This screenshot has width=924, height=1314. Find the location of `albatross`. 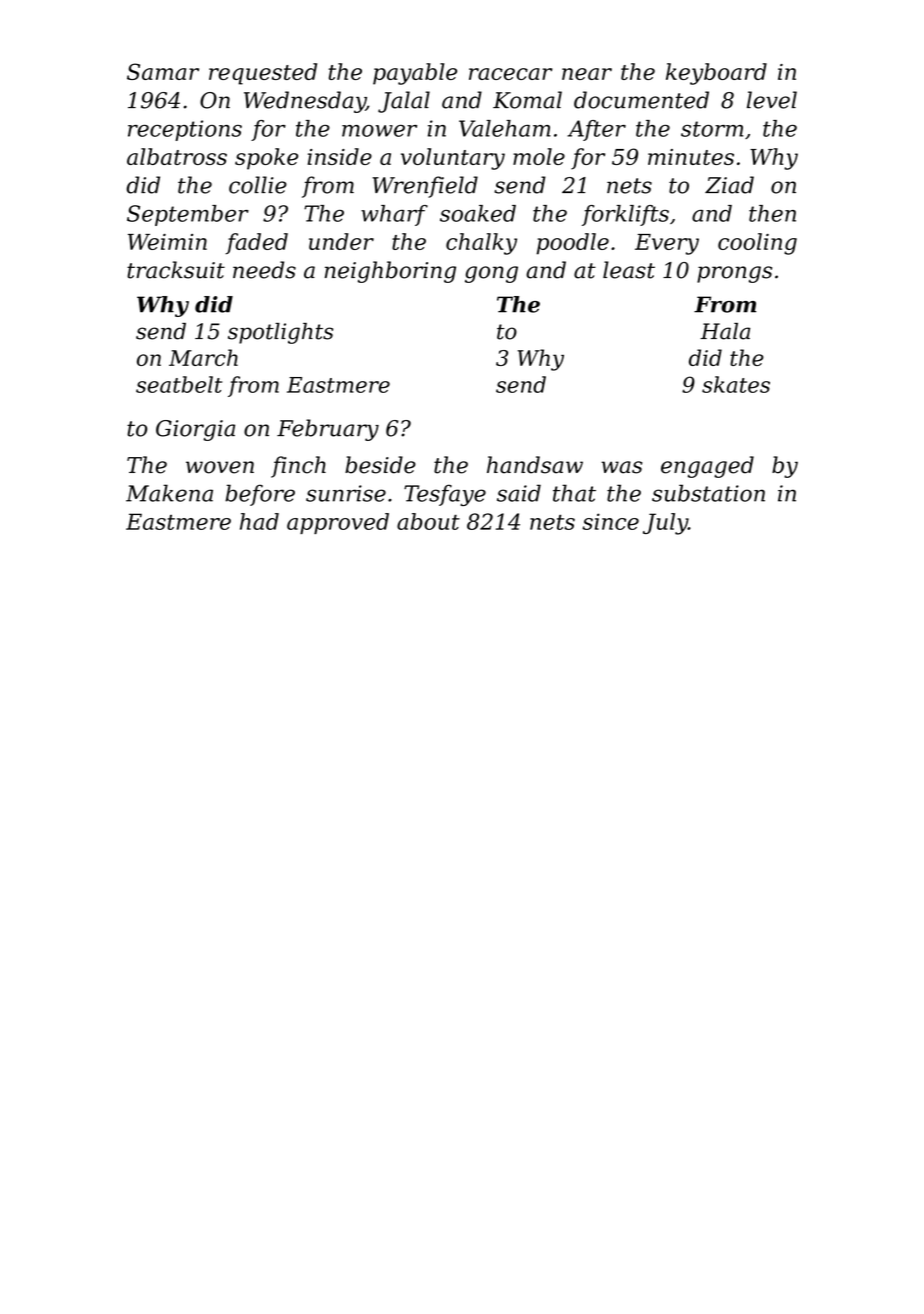

albatross is located at coordinates (177, 156).
